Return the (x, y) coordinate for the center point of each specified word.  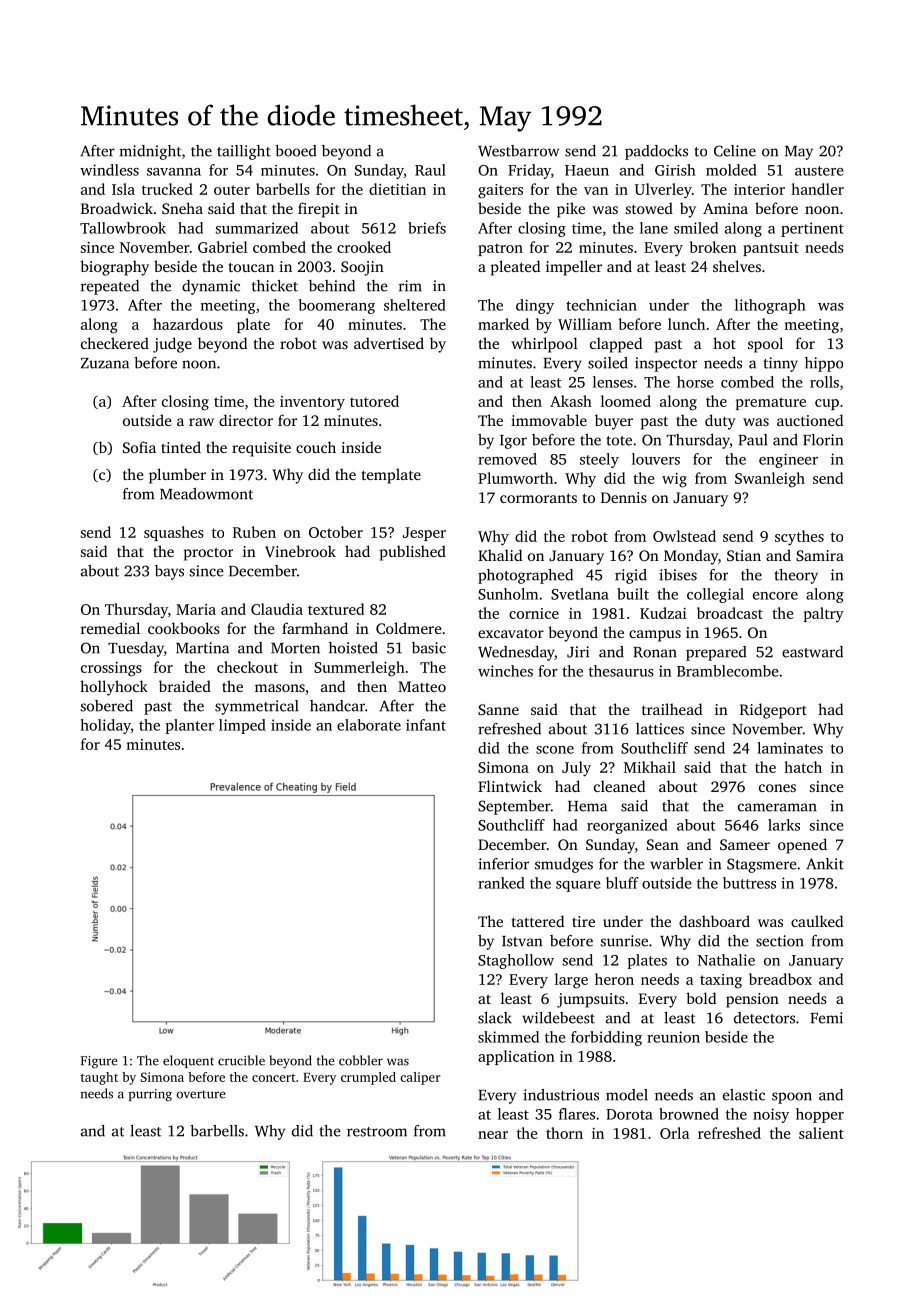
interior (759, 189)
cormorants (538, 498)
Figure (99, 1062)
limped (242, 726)
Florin (823, 440)
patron (500, 249)
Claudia (277, 609)
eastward (812, 652)
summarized (257, 228)
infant (426, 725)
